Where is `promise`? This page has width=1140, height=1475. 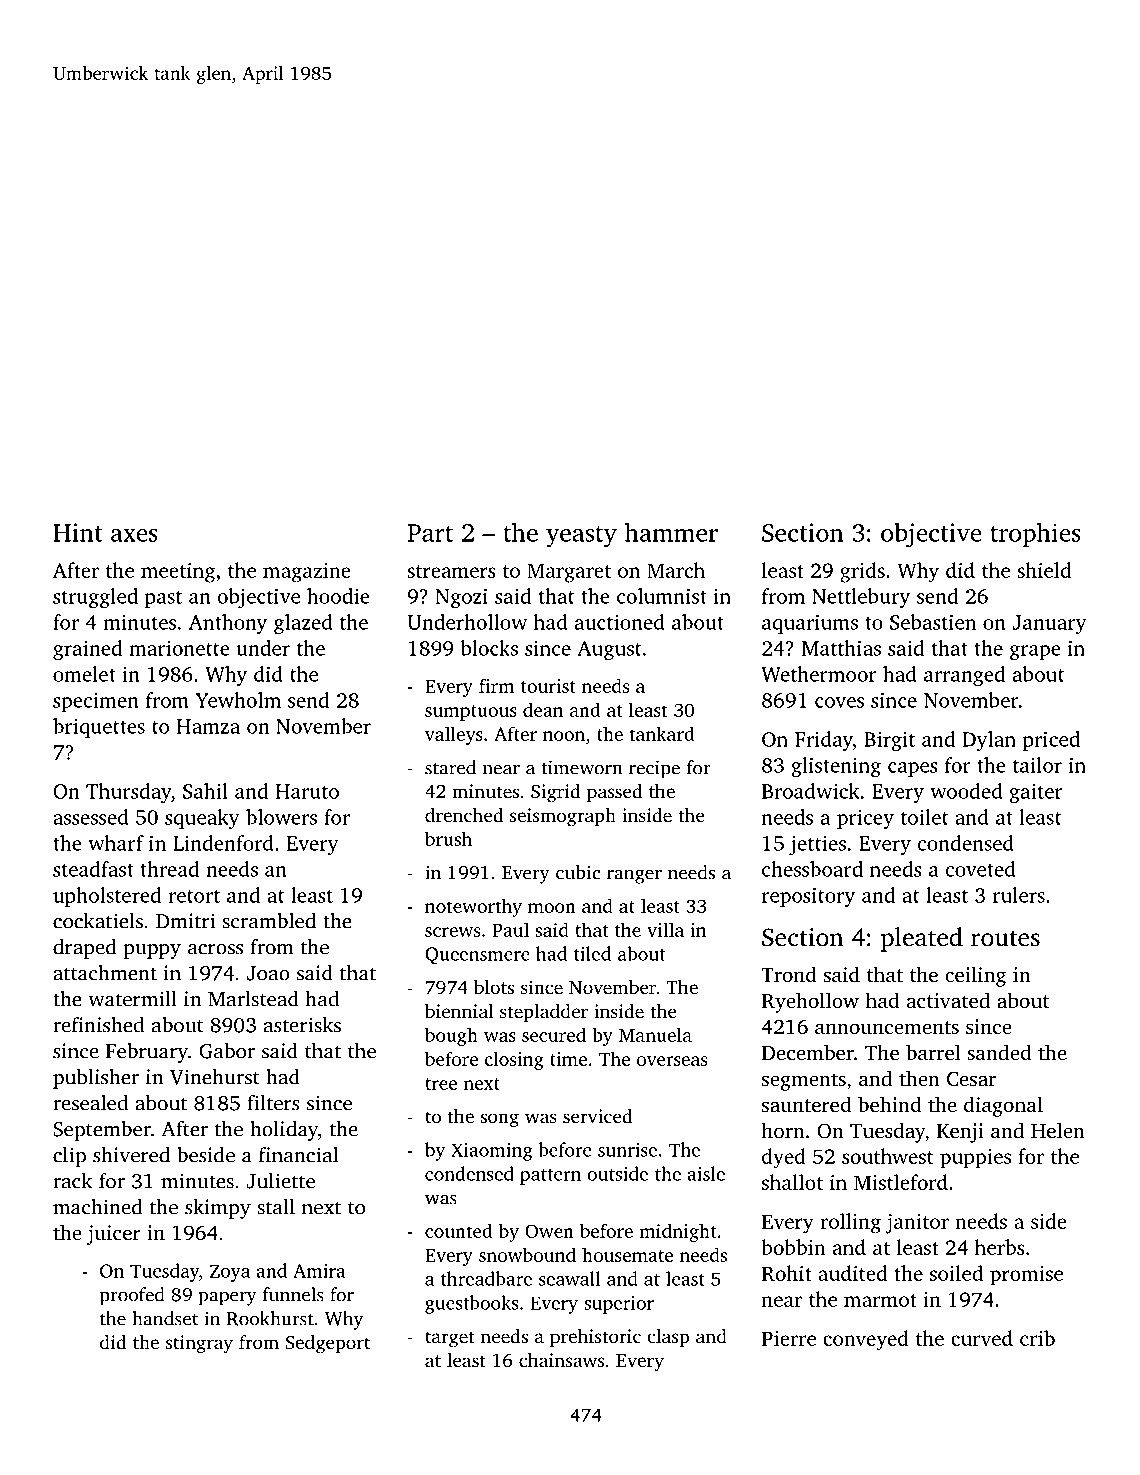
promise is located at coordinates (1026, 1276).
